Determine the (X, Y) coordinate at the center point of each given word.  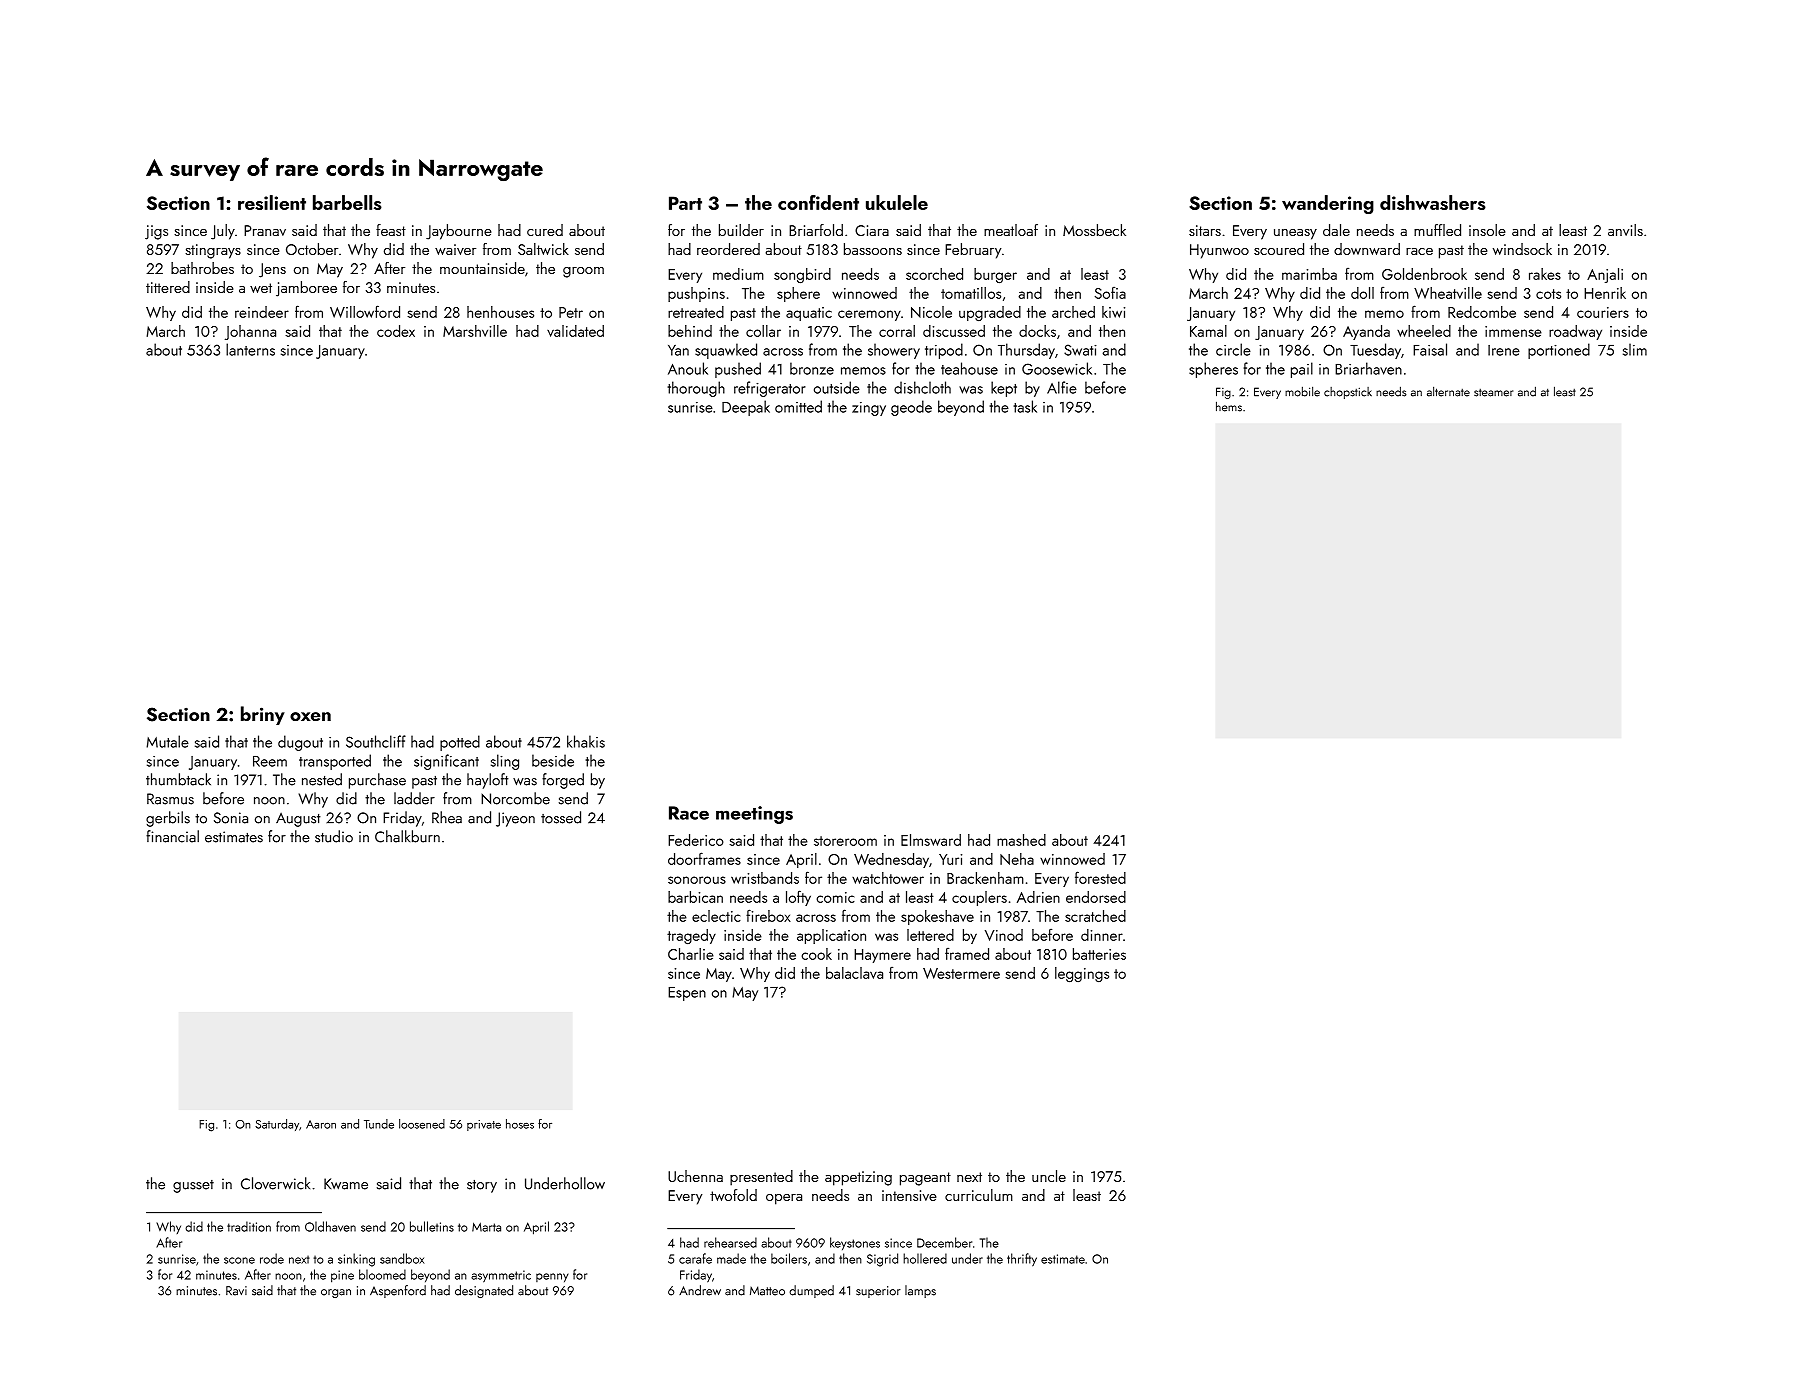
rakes (1545, 274)
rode (272, 1258)
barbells (347, 202)
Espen (687, 994)
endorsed (1096, 897)
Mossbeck (1094, 230)
